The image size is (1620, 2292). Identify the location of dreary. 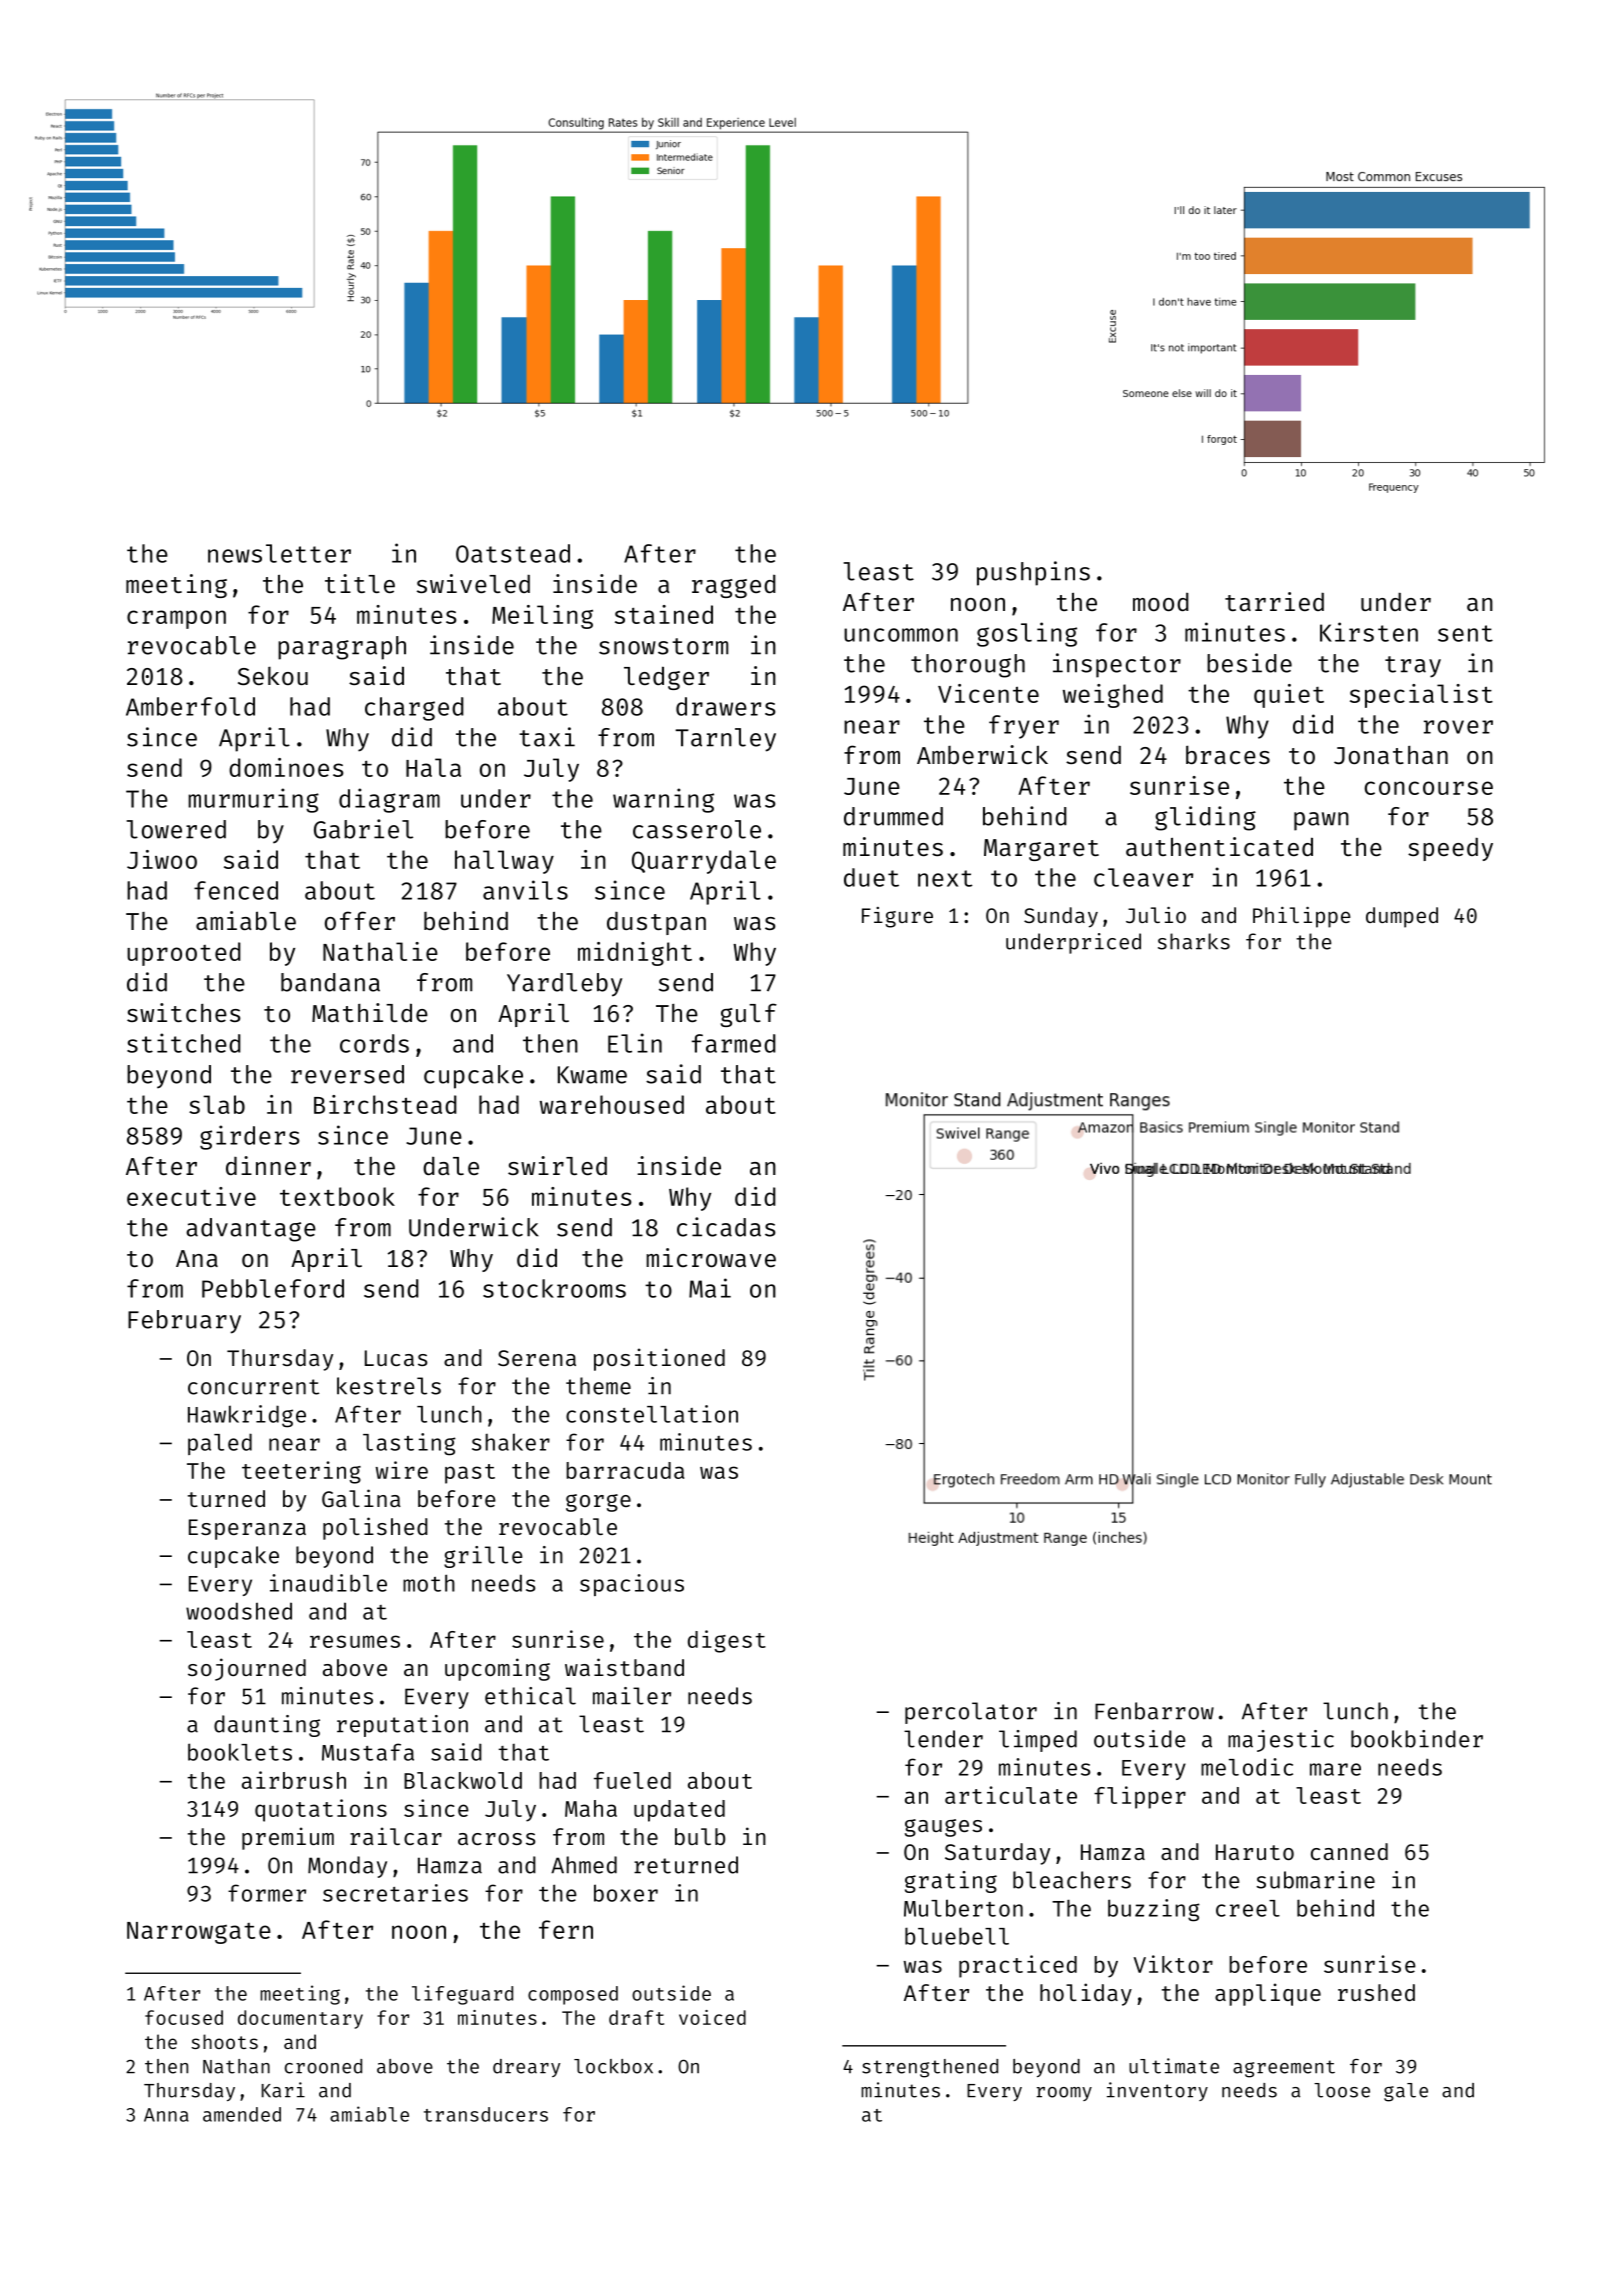
(526, 2068).
